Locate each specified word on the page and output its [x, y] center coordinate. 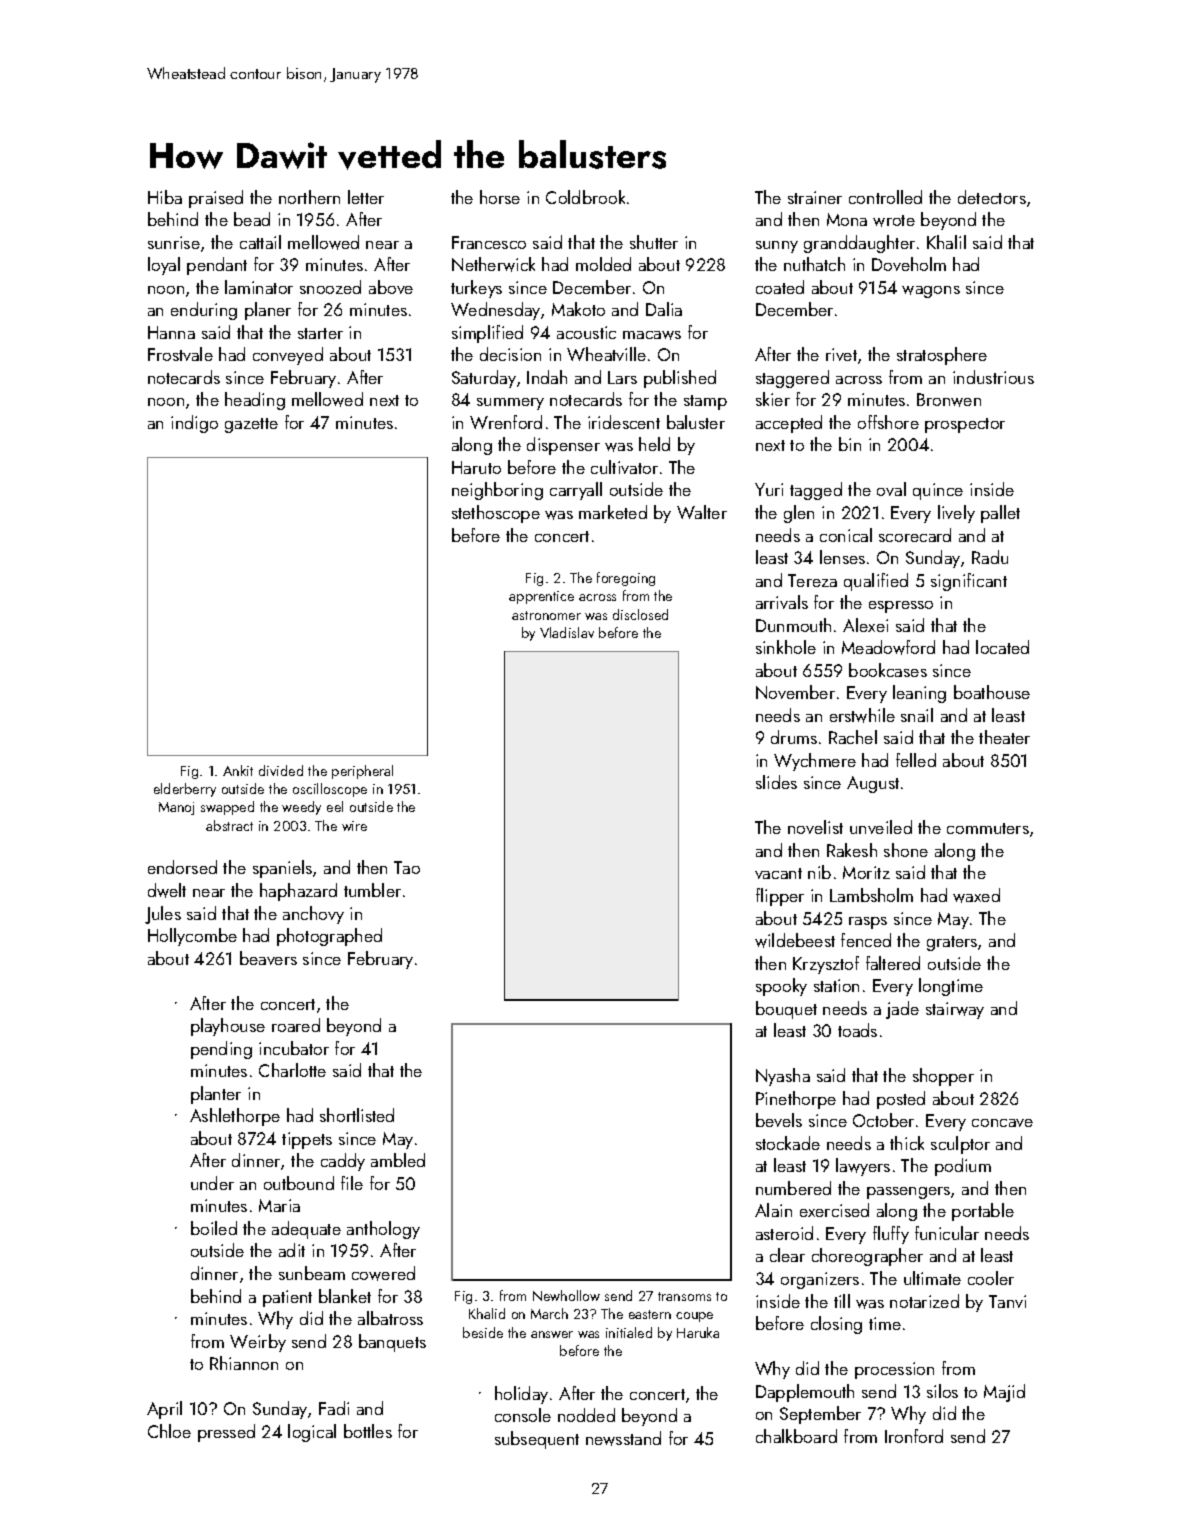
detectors [992, 197]
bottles [368, 1431]
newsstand [623, 1438]
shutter [654, 242]
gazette [251, 425]
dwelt [167, 890]
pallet [1000, 514]
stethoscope [496, 514]
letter [366, 197]
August [873, 784]
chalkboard [796, 1436]
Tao [407, 867]
